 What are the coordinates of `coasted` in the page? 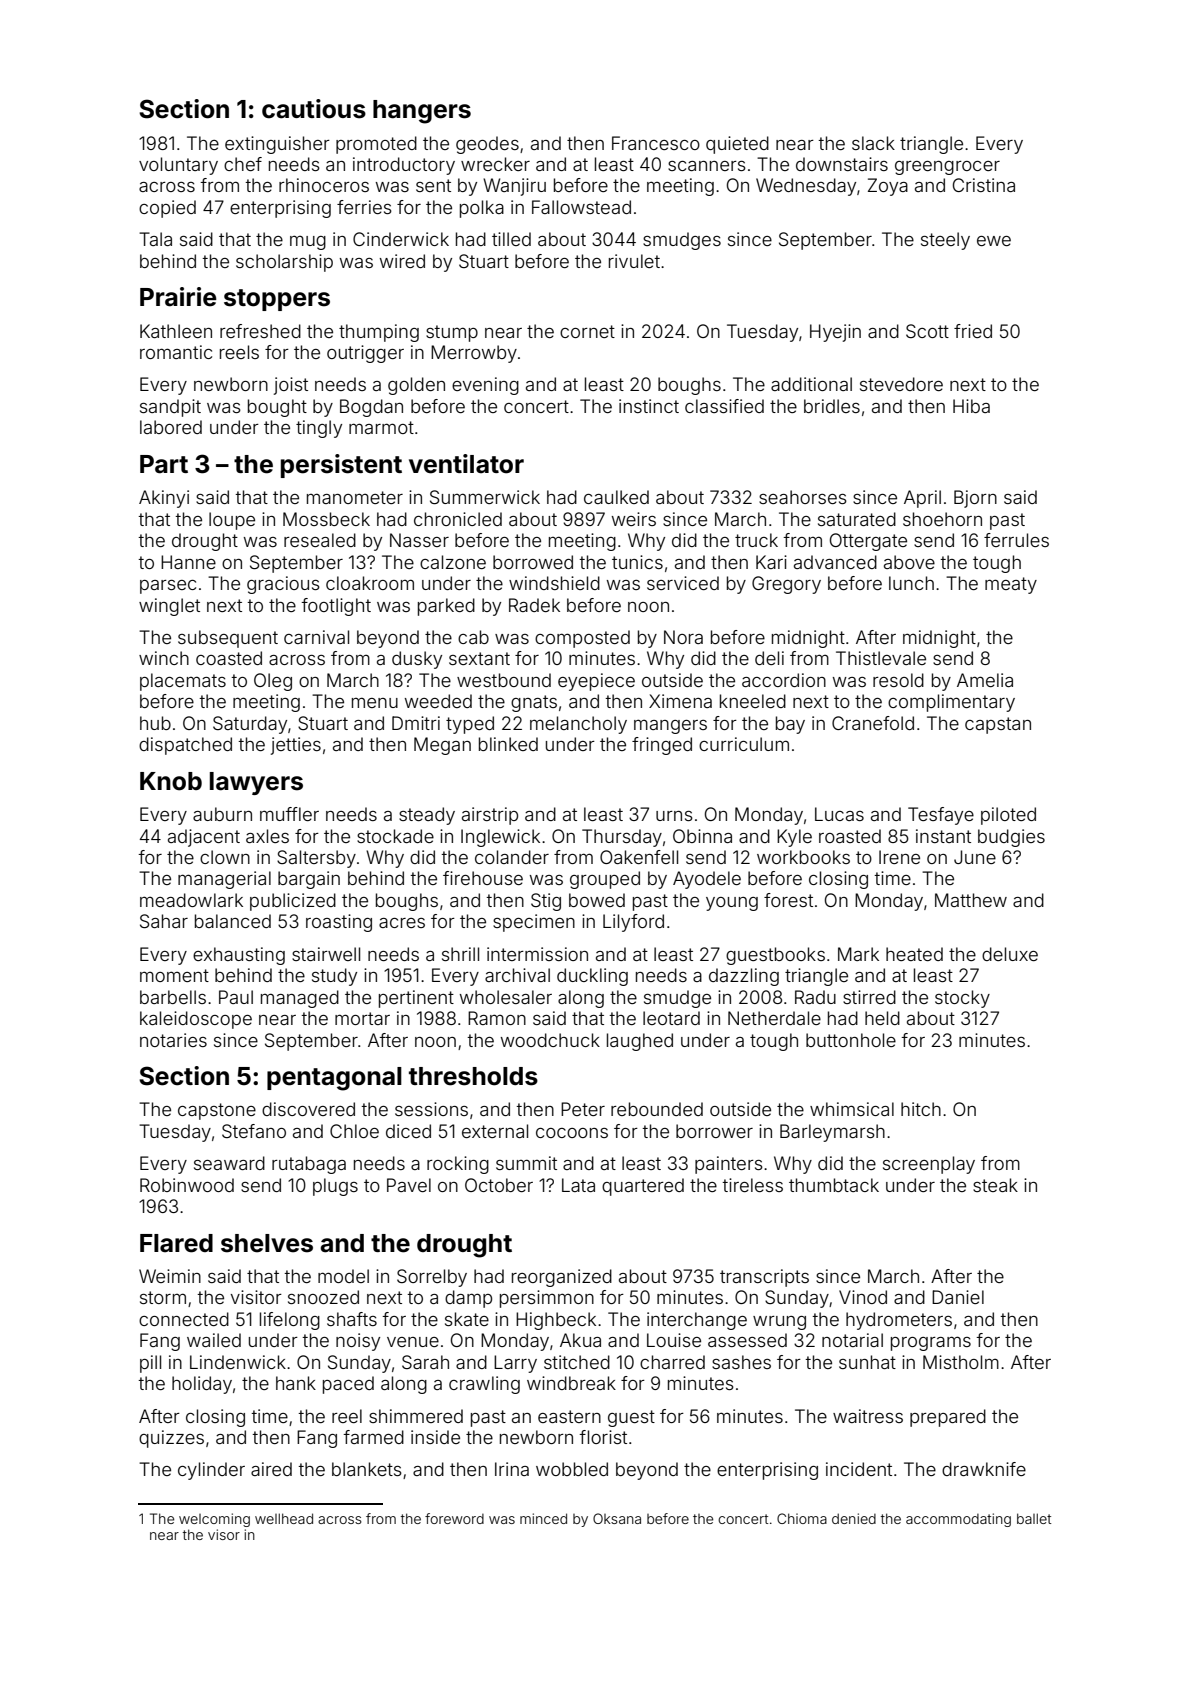 It's located at (229, 658).
